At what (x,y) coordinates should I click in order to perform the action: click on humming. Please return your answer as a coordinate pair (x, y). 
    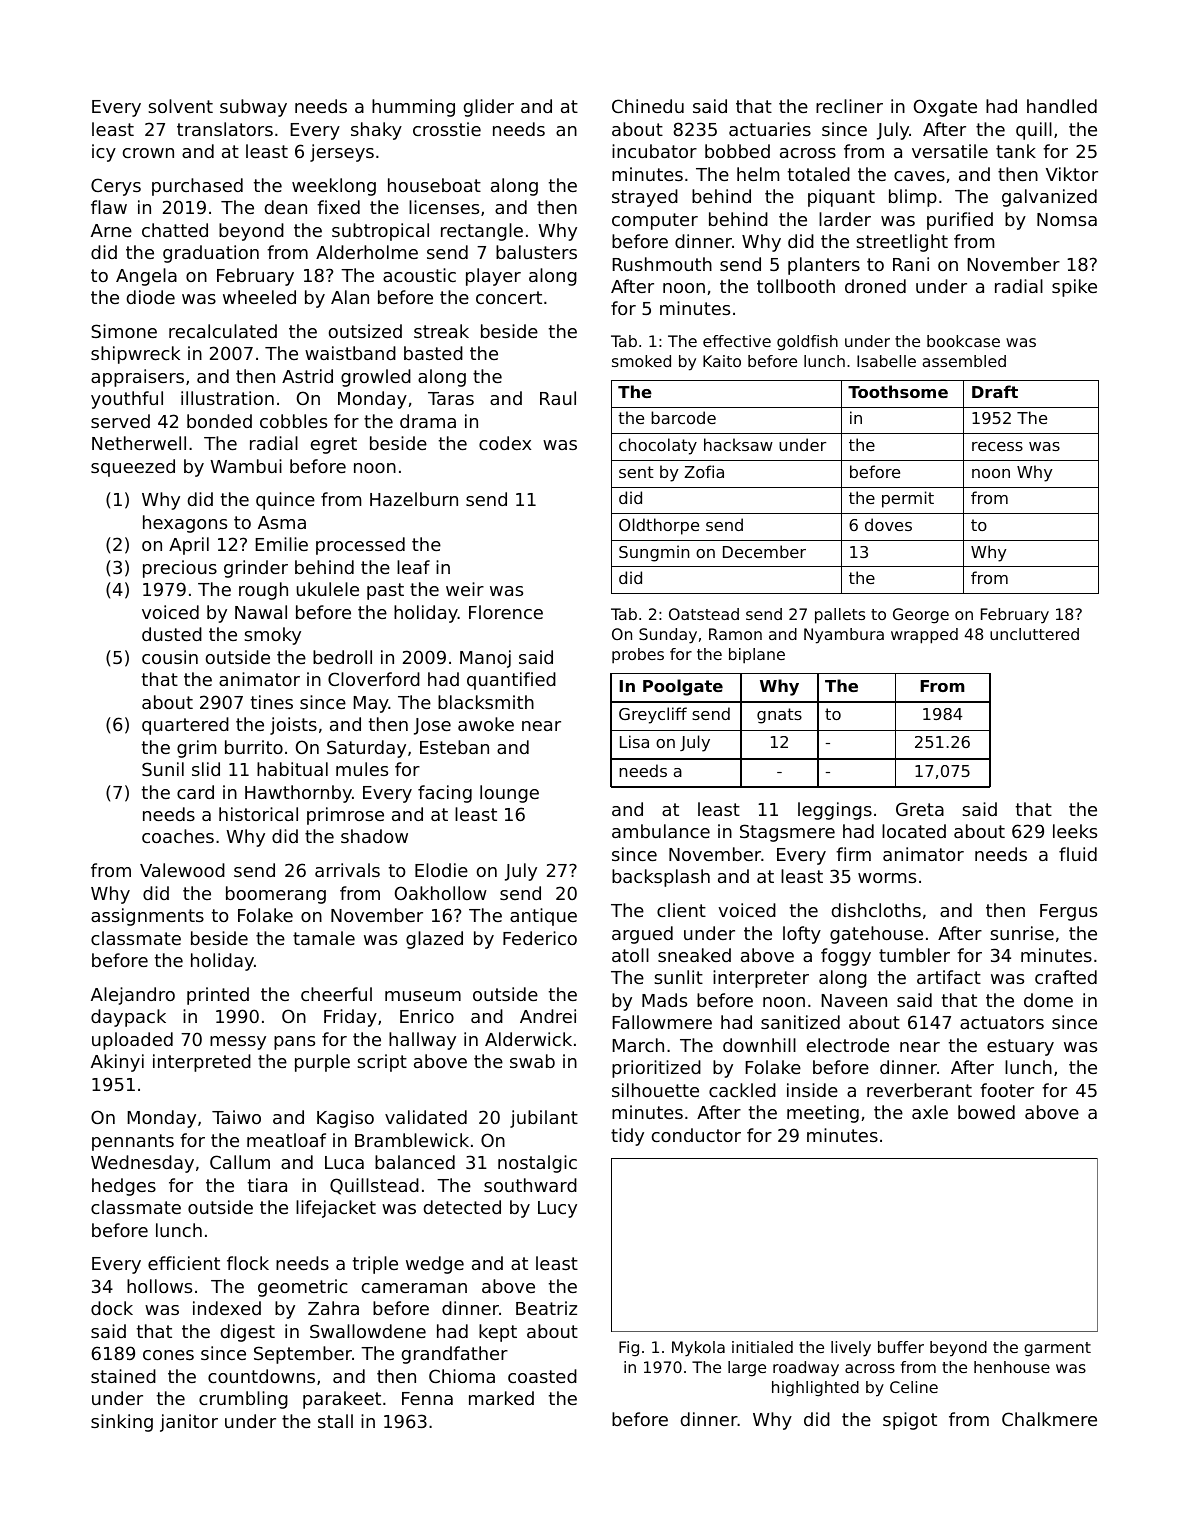
    Looking at the image, I should click on (413, 108).
